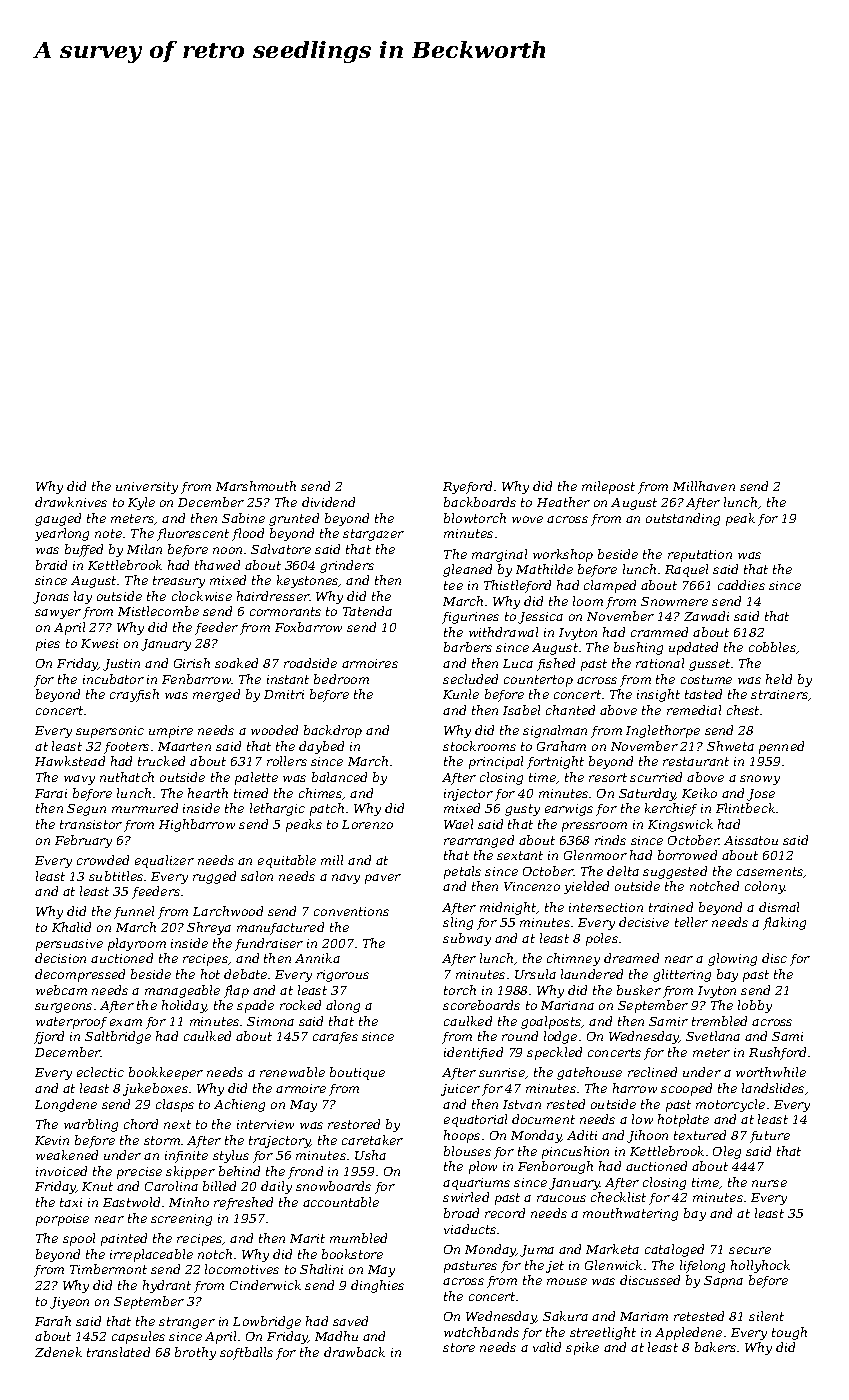  What do you see at coordinates (547, 1347) in the image?
I see `valid` at bounding box center [547, 1347].
